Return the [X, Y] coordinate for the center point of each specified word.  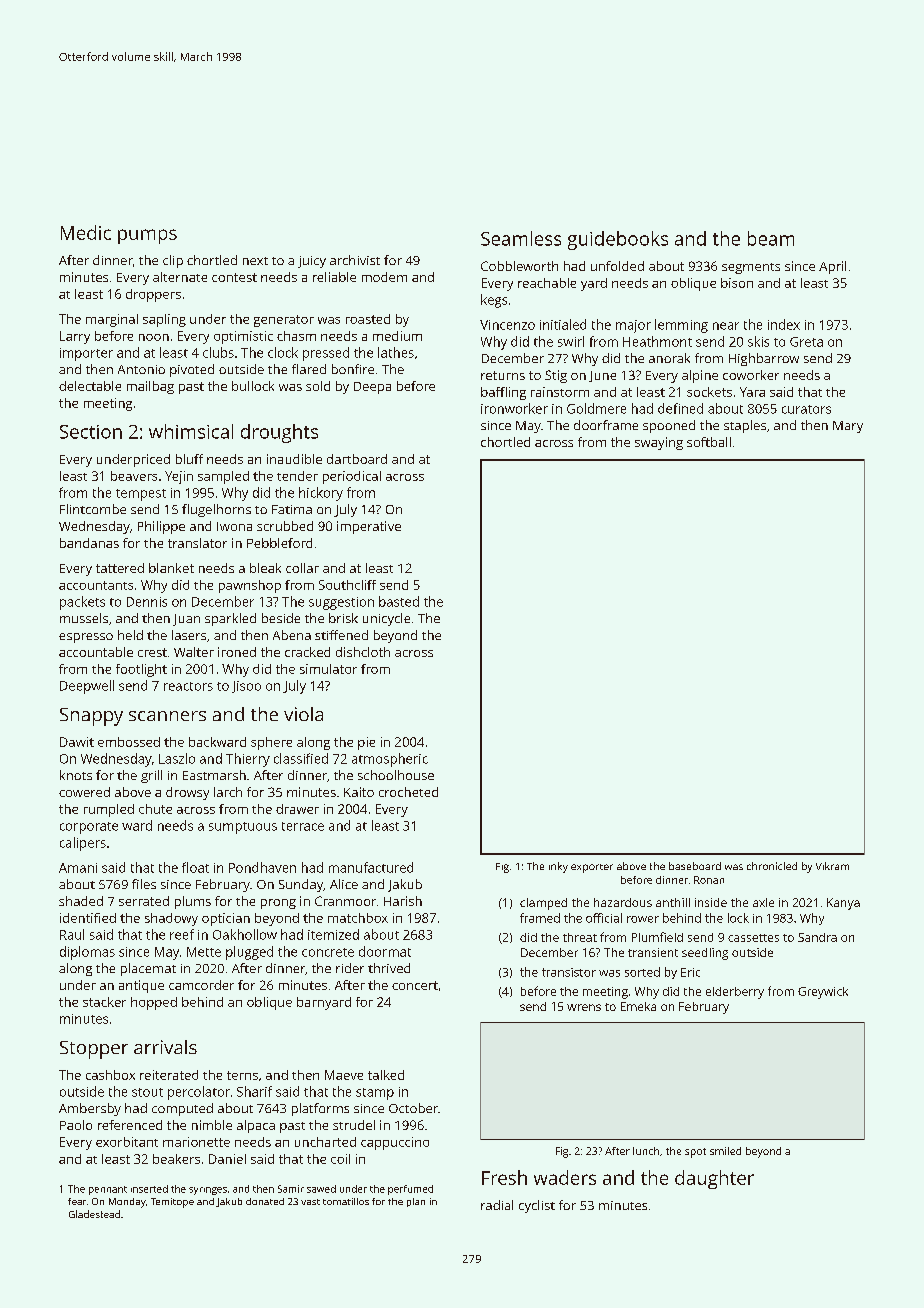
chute [155, 809]
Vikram [832, 866]
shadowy [171, 919]
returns [503, 375]
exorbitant [127, 1142]
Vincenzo [507, 325]
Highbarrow [764, 359]
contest [234, 277]
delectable [90, 386]
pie [366, 743]
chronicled [772, 866]
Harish [403, 901]
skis [758, 341]
